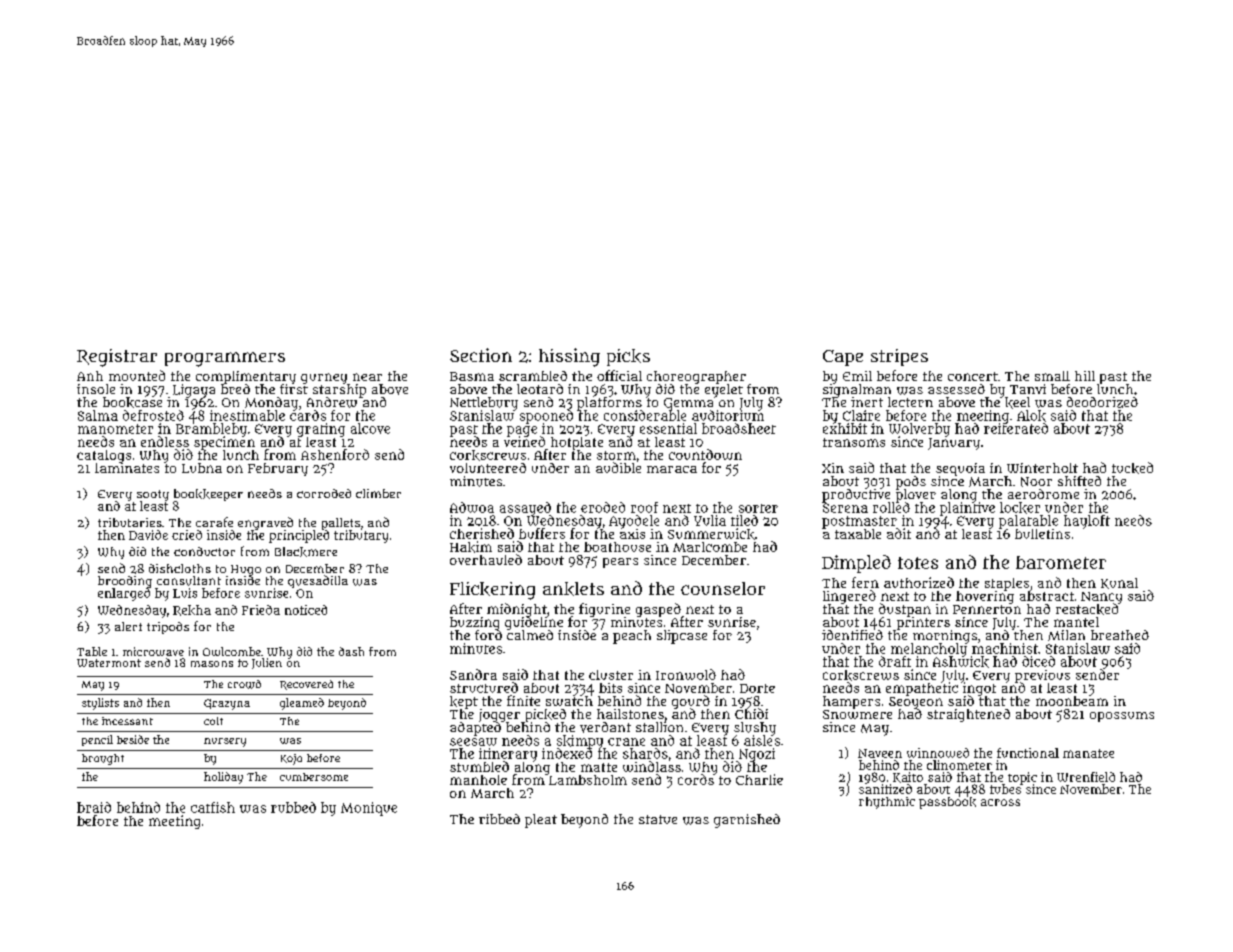 This screenshot has width=1233, height=952. What do you see at coordinates (1085, 376) in the screenshot?
I see `hill` at bounding box center [1085, 376].
